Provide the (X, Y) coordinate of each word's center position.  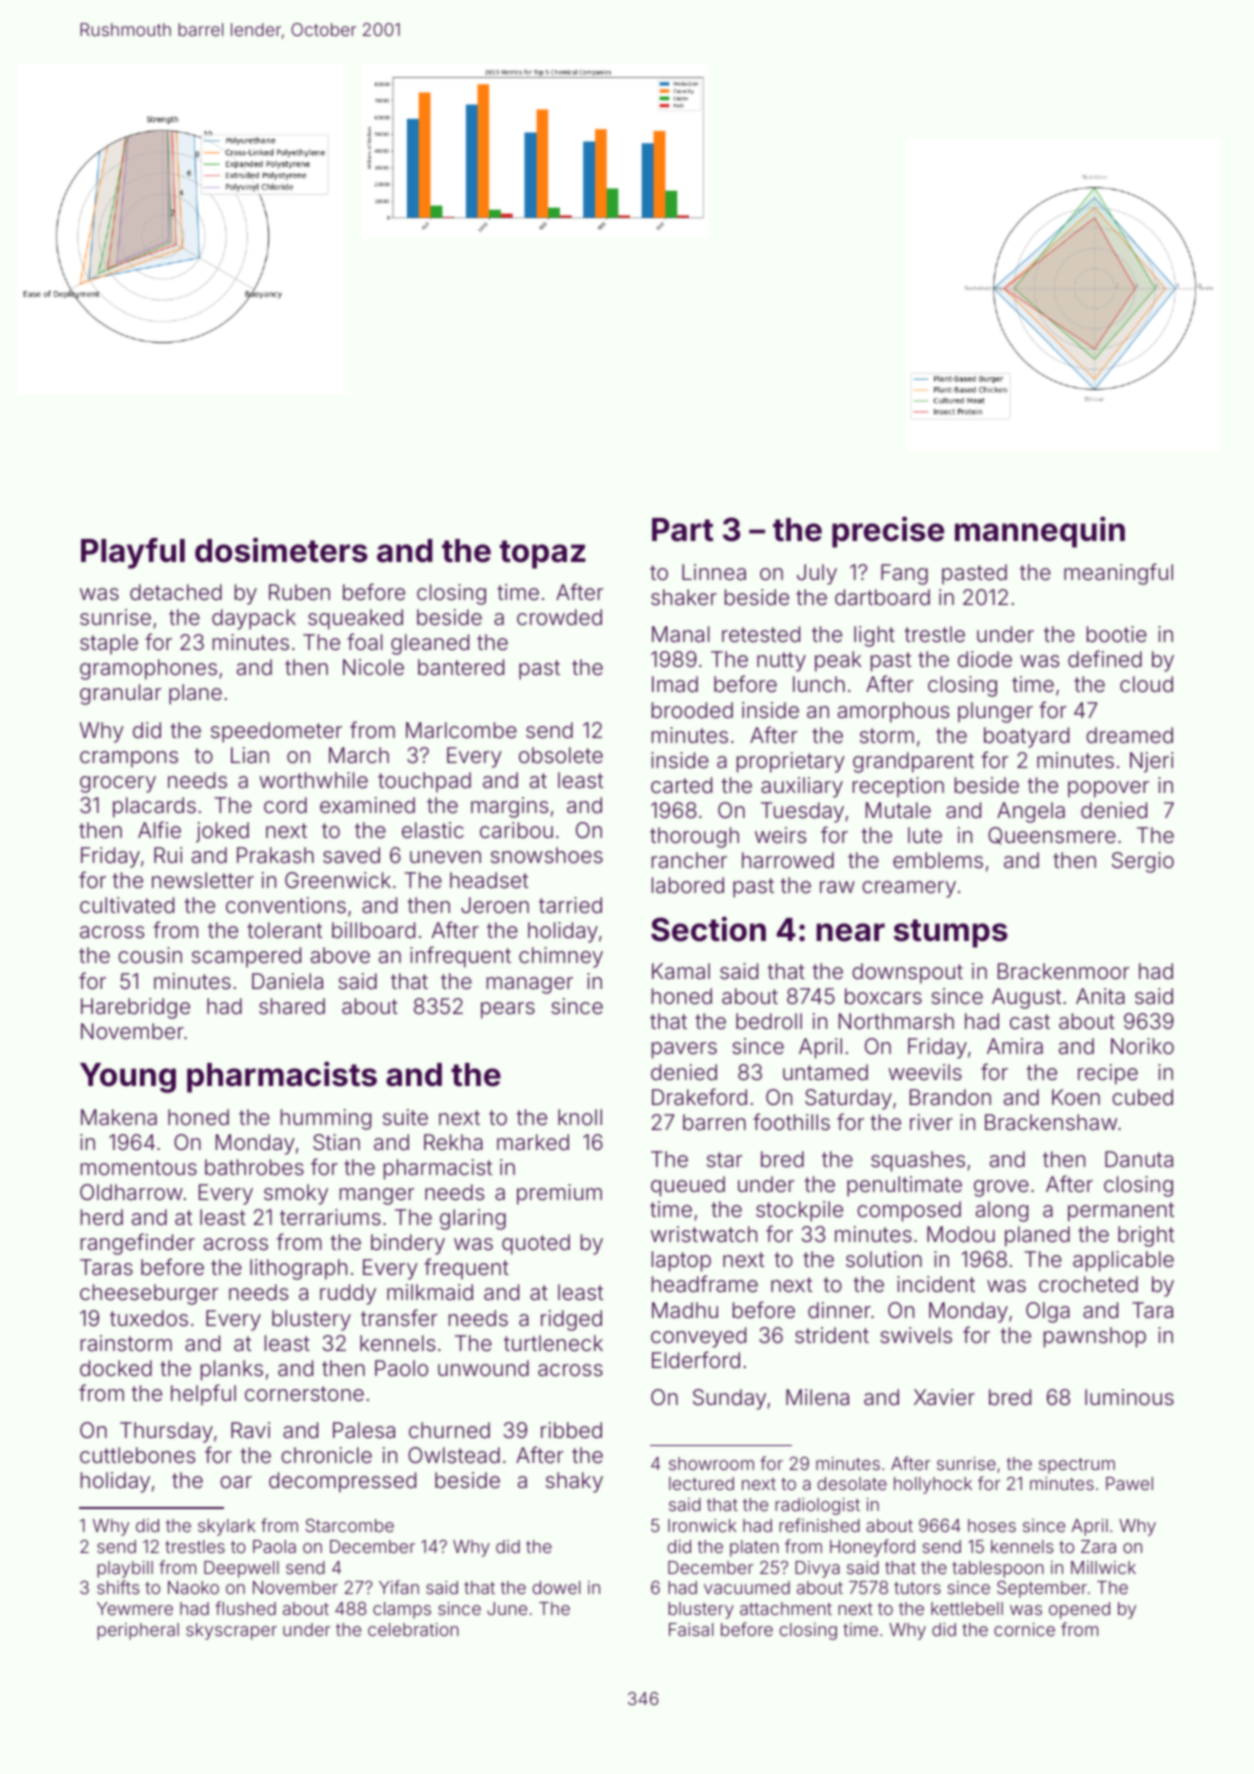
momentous (139, 1168)
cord (285, 805)
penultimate (904, 1186)
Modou (961, 1234)
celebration (413, 1629)
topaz (543, 554)
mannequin (1040, 532)
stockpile (799, 1211)
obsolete (561, 755)
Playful (133, 553)
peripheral (138, 1631)
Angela (1031, 812)
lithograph (298, 1269)
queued (688, 1186)
